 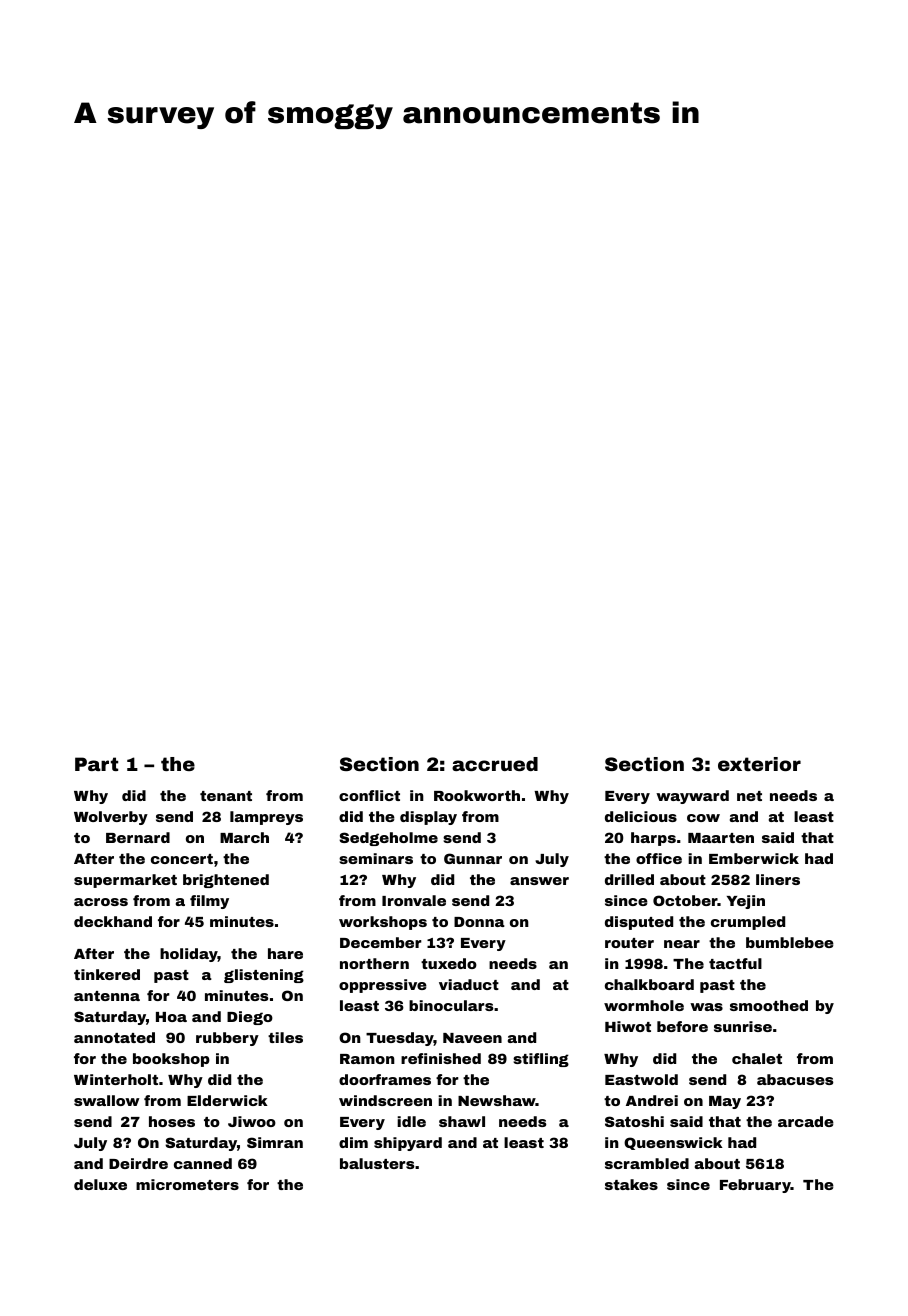 I want to click on Donna, so click(x=479, y=922).
